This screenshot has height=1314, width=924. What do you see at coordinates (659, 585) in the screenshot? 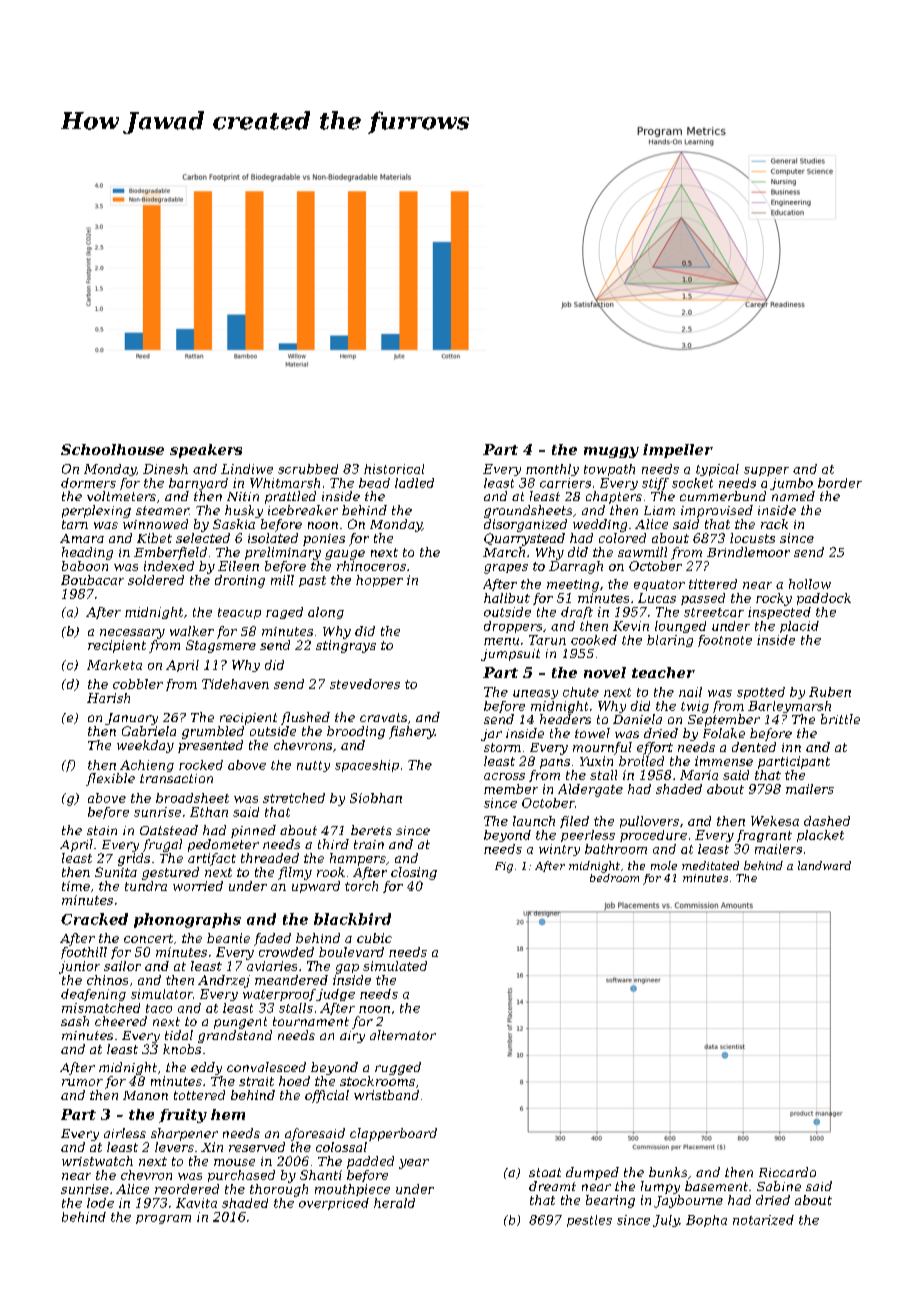
I see `equator` at bounding box center [659, 585].
